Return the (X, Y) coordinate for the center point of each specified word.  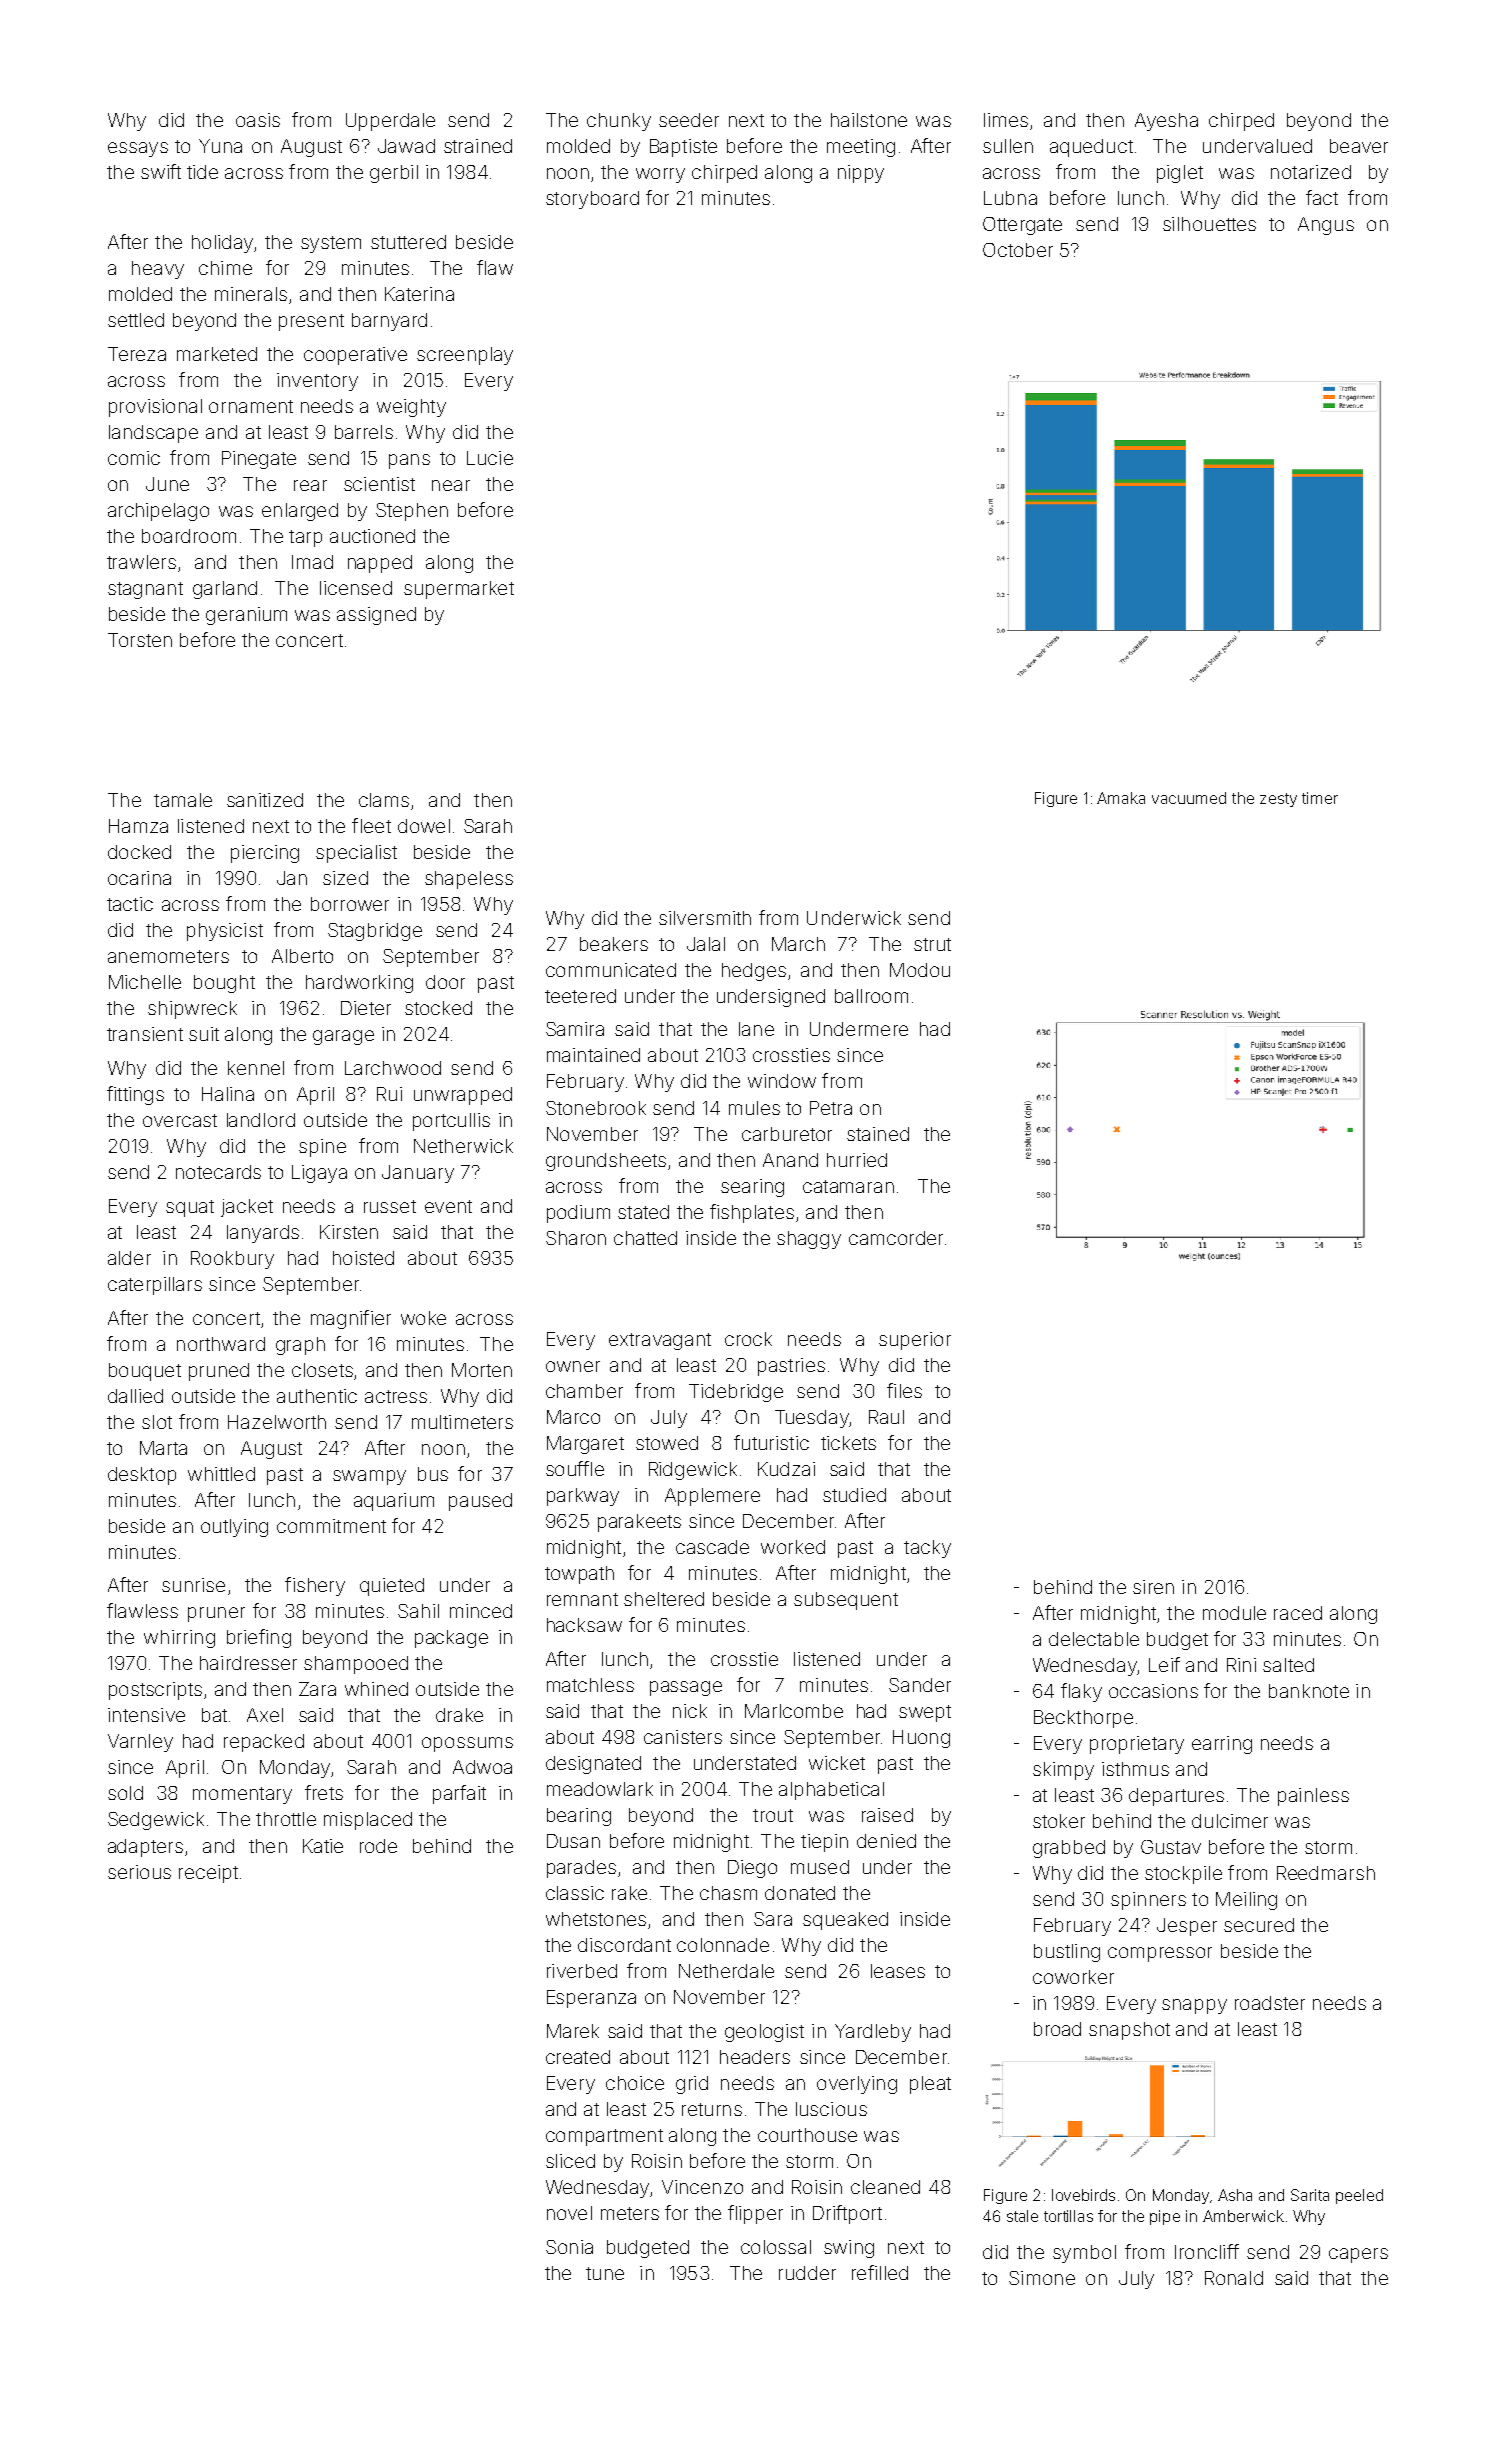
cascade (712, 1547)
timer (1320, 798)
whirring (179, 1639)
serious (139, 1872)
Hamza (138, 826)
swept (925, 1713)
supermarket (459, 590)
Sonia (569, 2247)
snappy (1194, 2006)
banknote (1309, 1691)
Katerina (419, 294)
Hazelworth (277, 1422)
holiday (222, 244)
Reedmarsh (1326, 1873)
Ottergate (1022, 226)
